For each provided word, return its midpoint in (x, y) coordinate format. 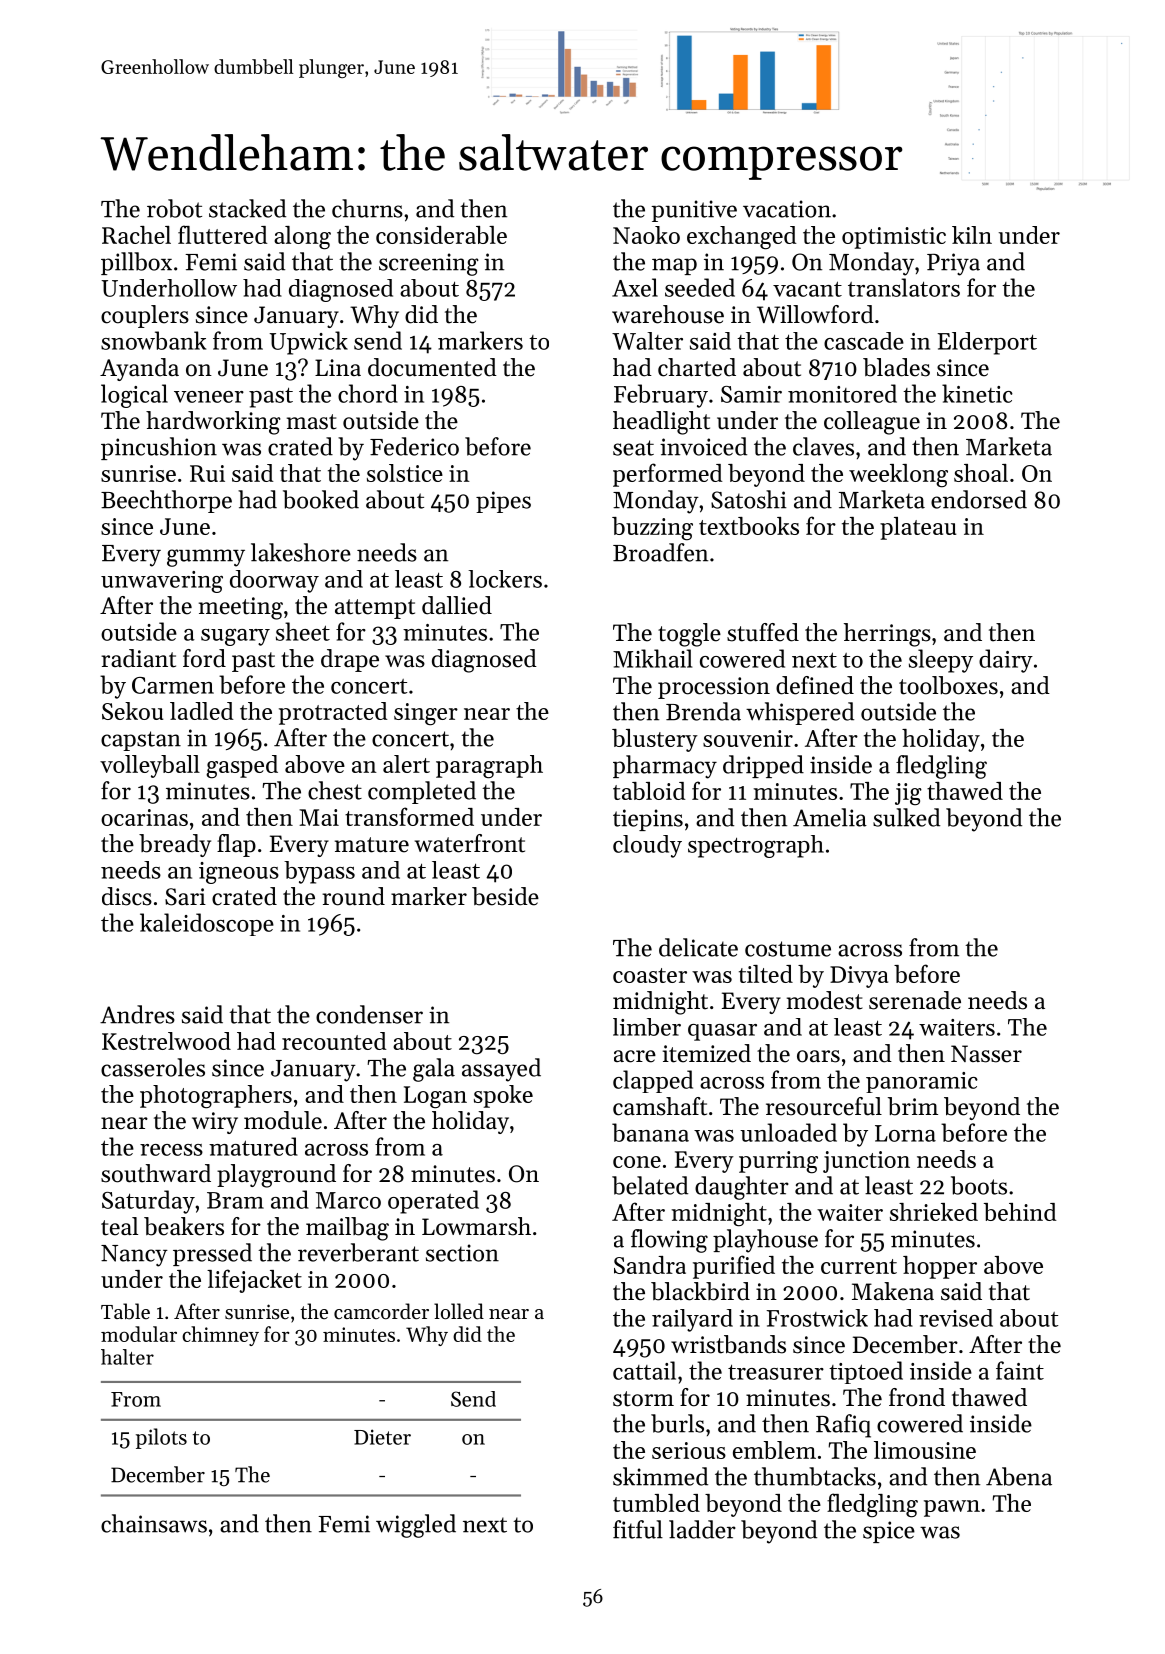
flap (236, 845)
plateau (918, 528)
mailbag (347, 1229)
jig (908, 794)
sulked (906, 817)
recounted (334, 1041)
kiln (972, 235)
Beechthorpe (166, 501)
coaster (650, 975)
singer (426, 714)
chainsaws (154, 1523)
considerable (441, 235)
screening (429, 264)
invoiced (703, 446)
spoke (503, 1096)
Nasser (986, 1054)
